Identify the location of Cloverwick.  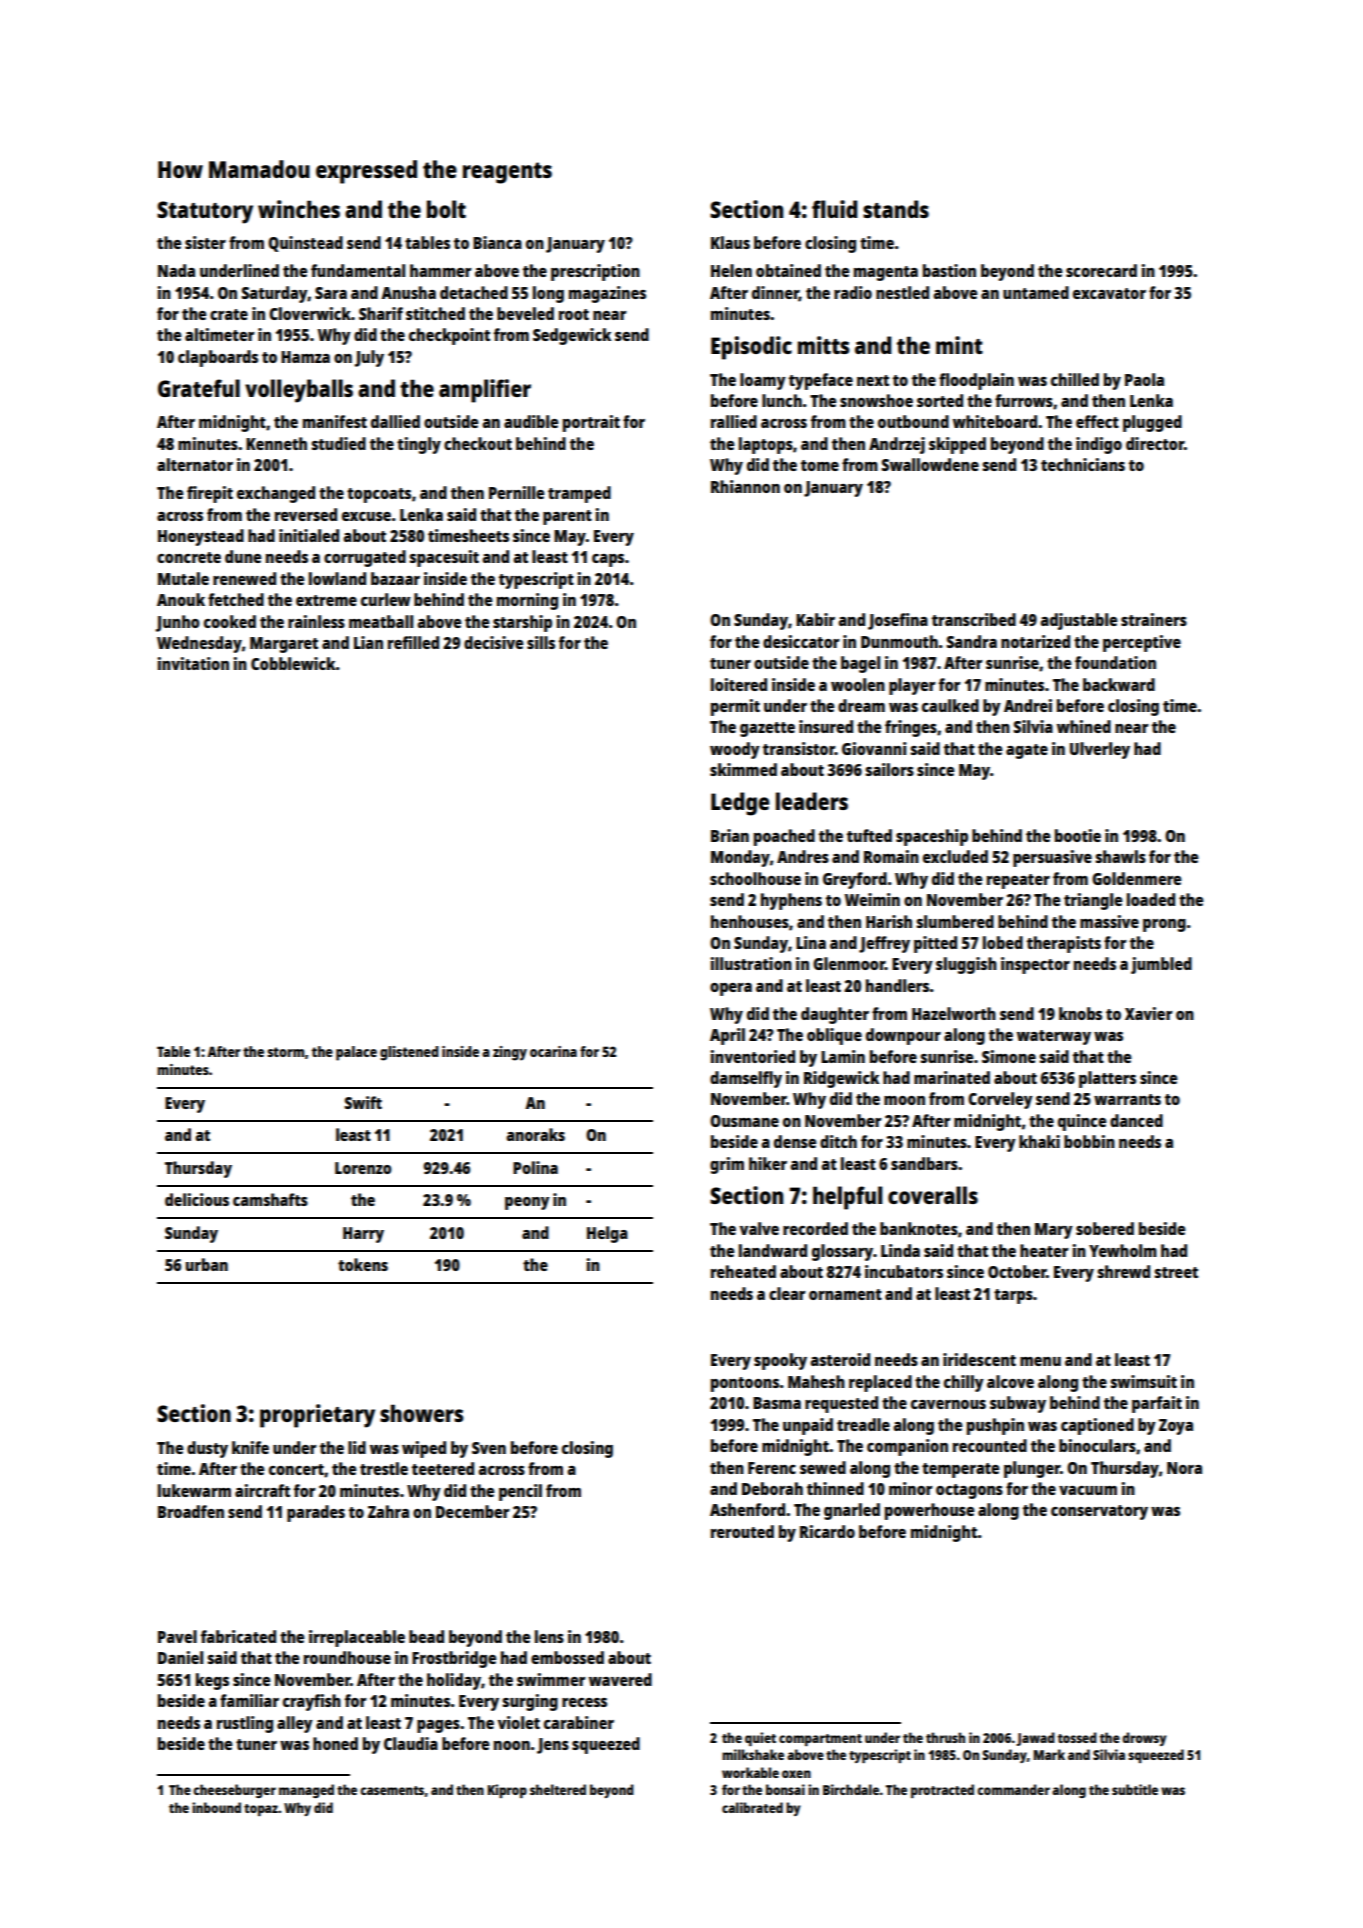
(310, 313).
